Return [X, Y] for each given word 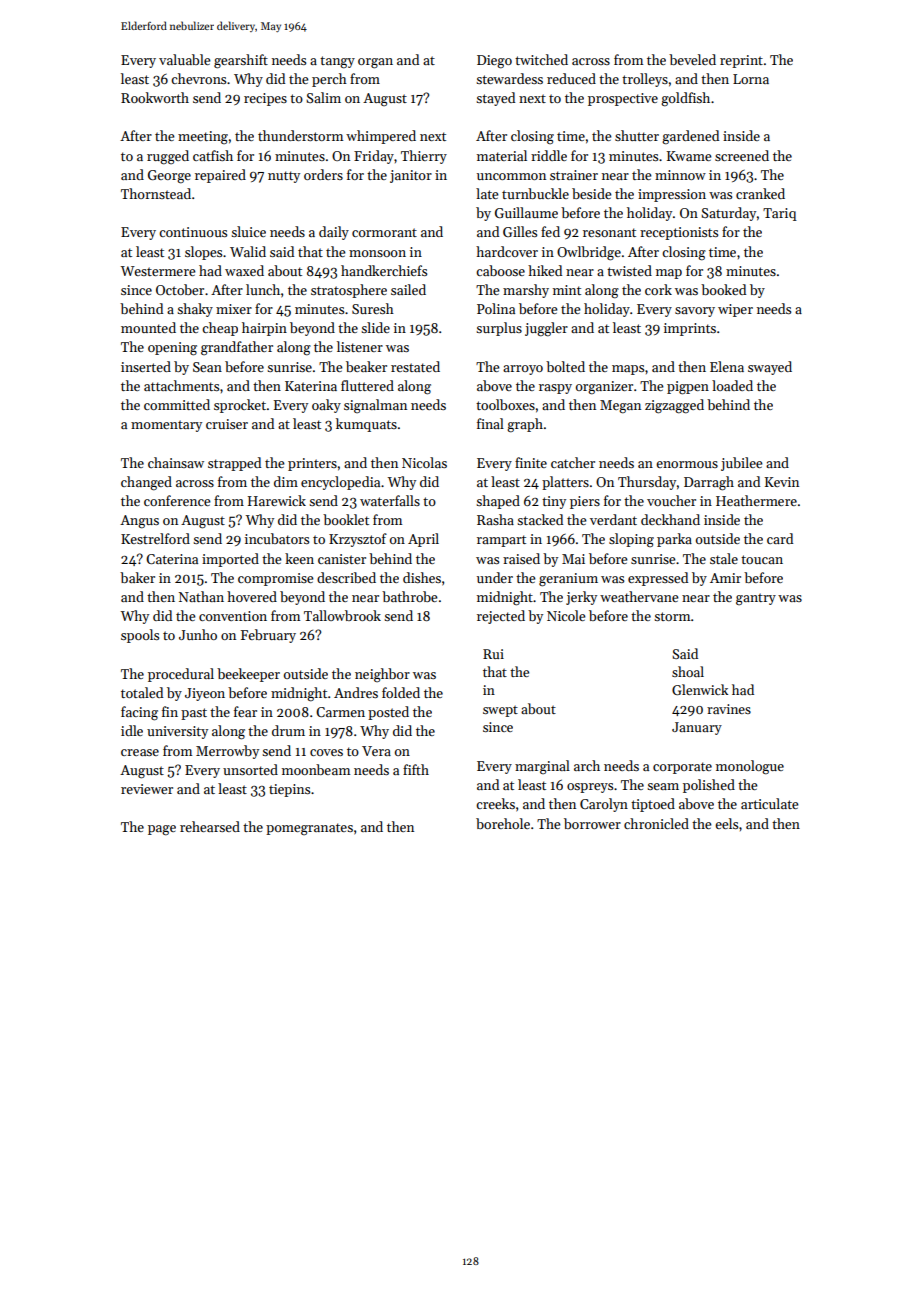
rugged [168, 157]
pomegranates [309, 829]
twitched [541, 59]
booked [723, 289]
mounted [148, 327]
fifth [416, 769]
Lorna [751, 79]
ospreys [590, 788]
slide [375, 327]
